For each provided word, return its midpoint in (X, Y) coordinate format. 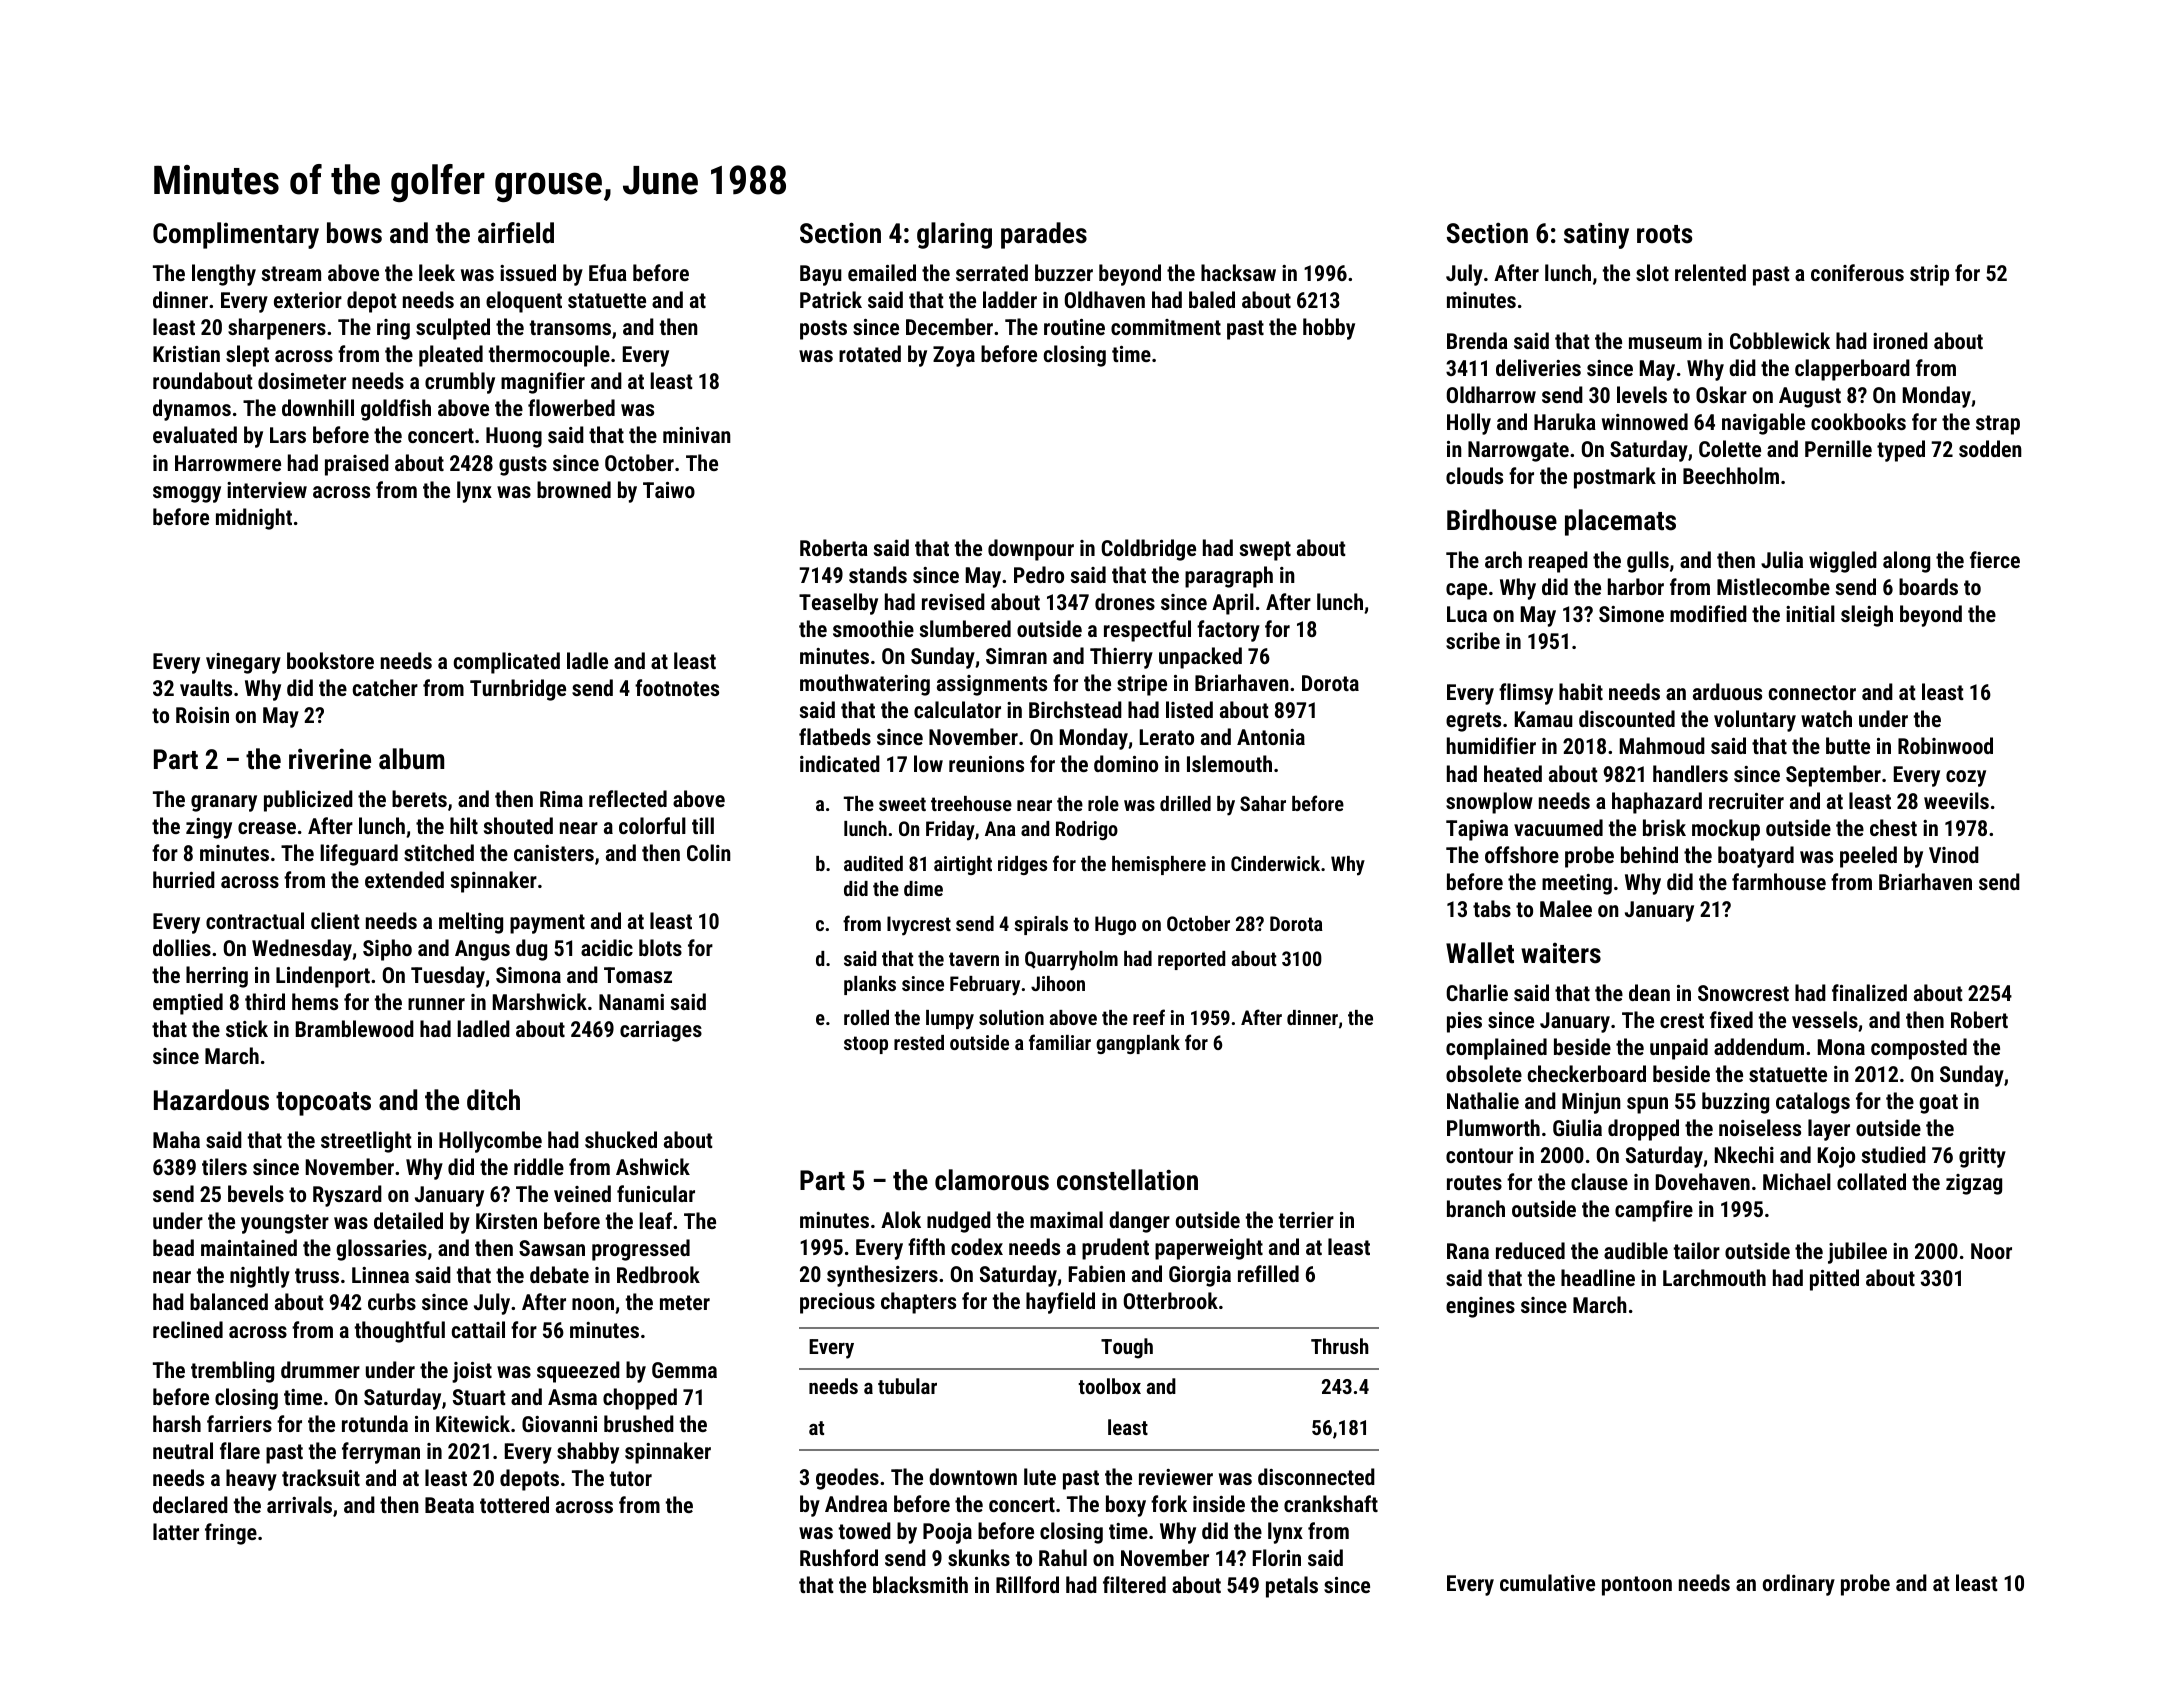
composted (1919, 1049)
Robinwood (1945, 745)
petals (1292, 1587)
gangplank (1138, 1044)
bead (173, 1247)
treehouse (971, 803)
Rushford (839, 1557)
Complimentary (236, 235)
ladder (1010, 299)
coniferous (1857, 272)
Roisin (202, 715)
